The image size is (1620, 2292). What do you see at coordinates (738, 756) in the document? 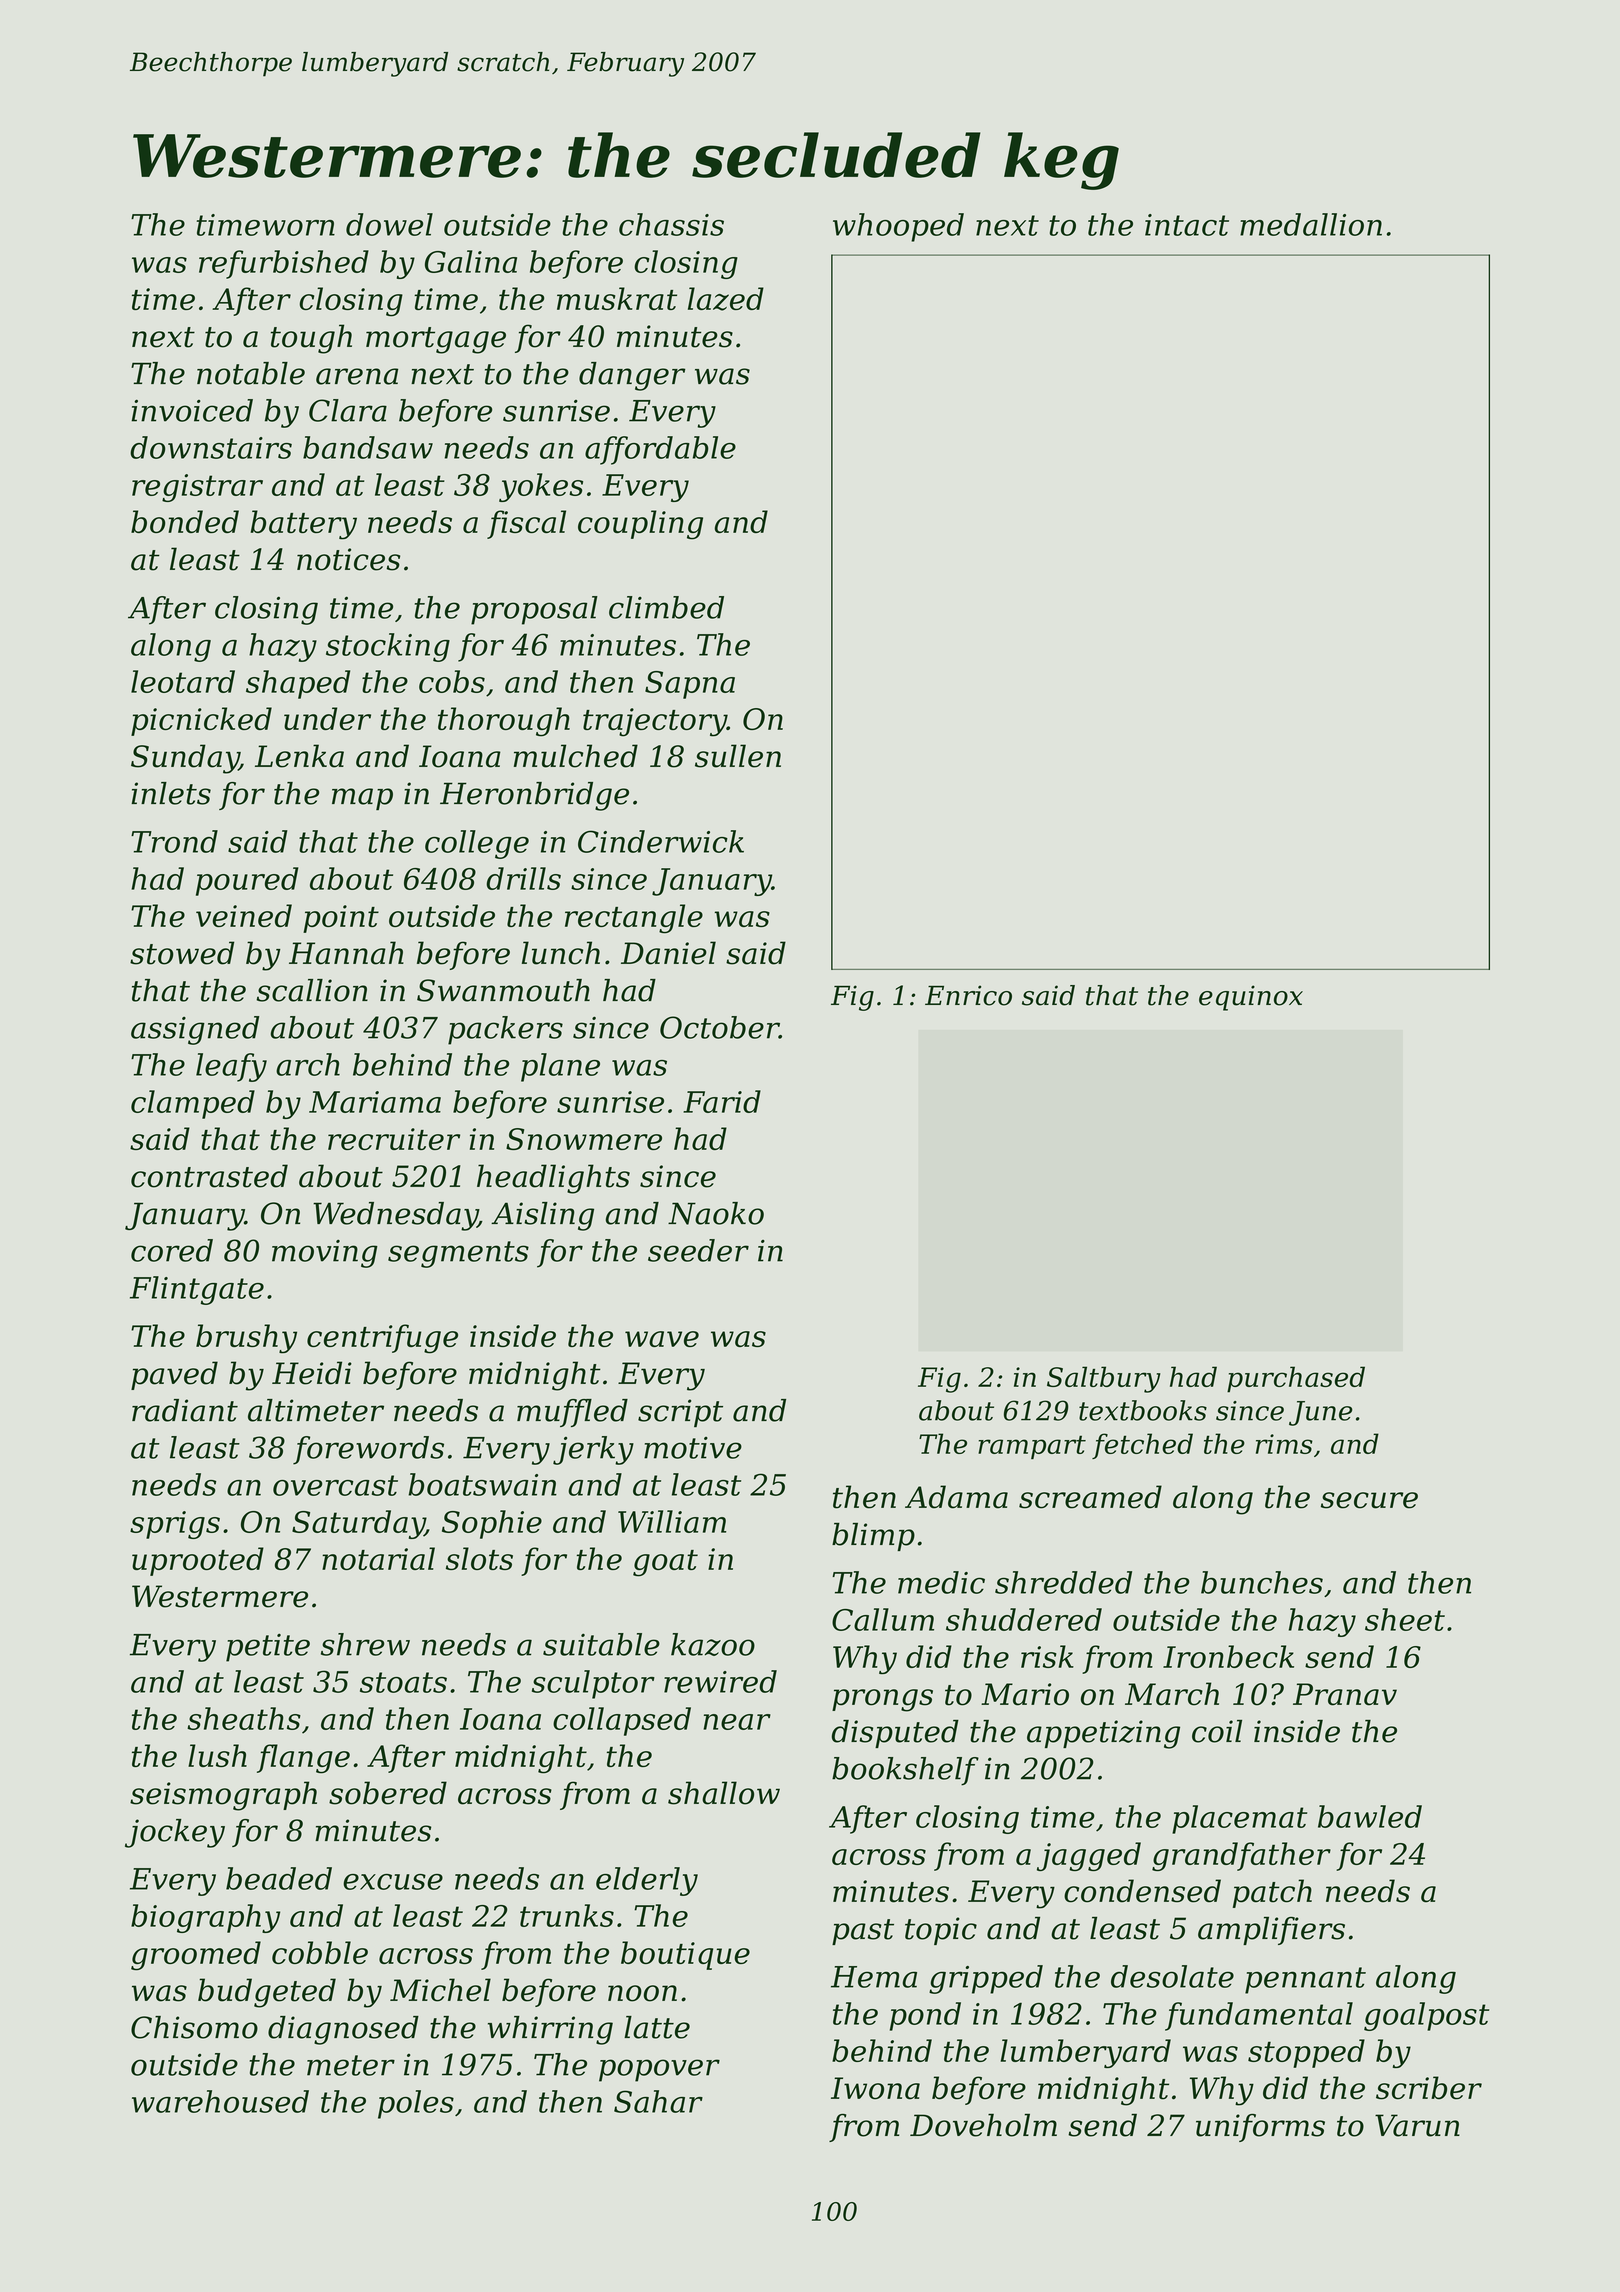
I see `sullen` at bounding box center [738, 756].
